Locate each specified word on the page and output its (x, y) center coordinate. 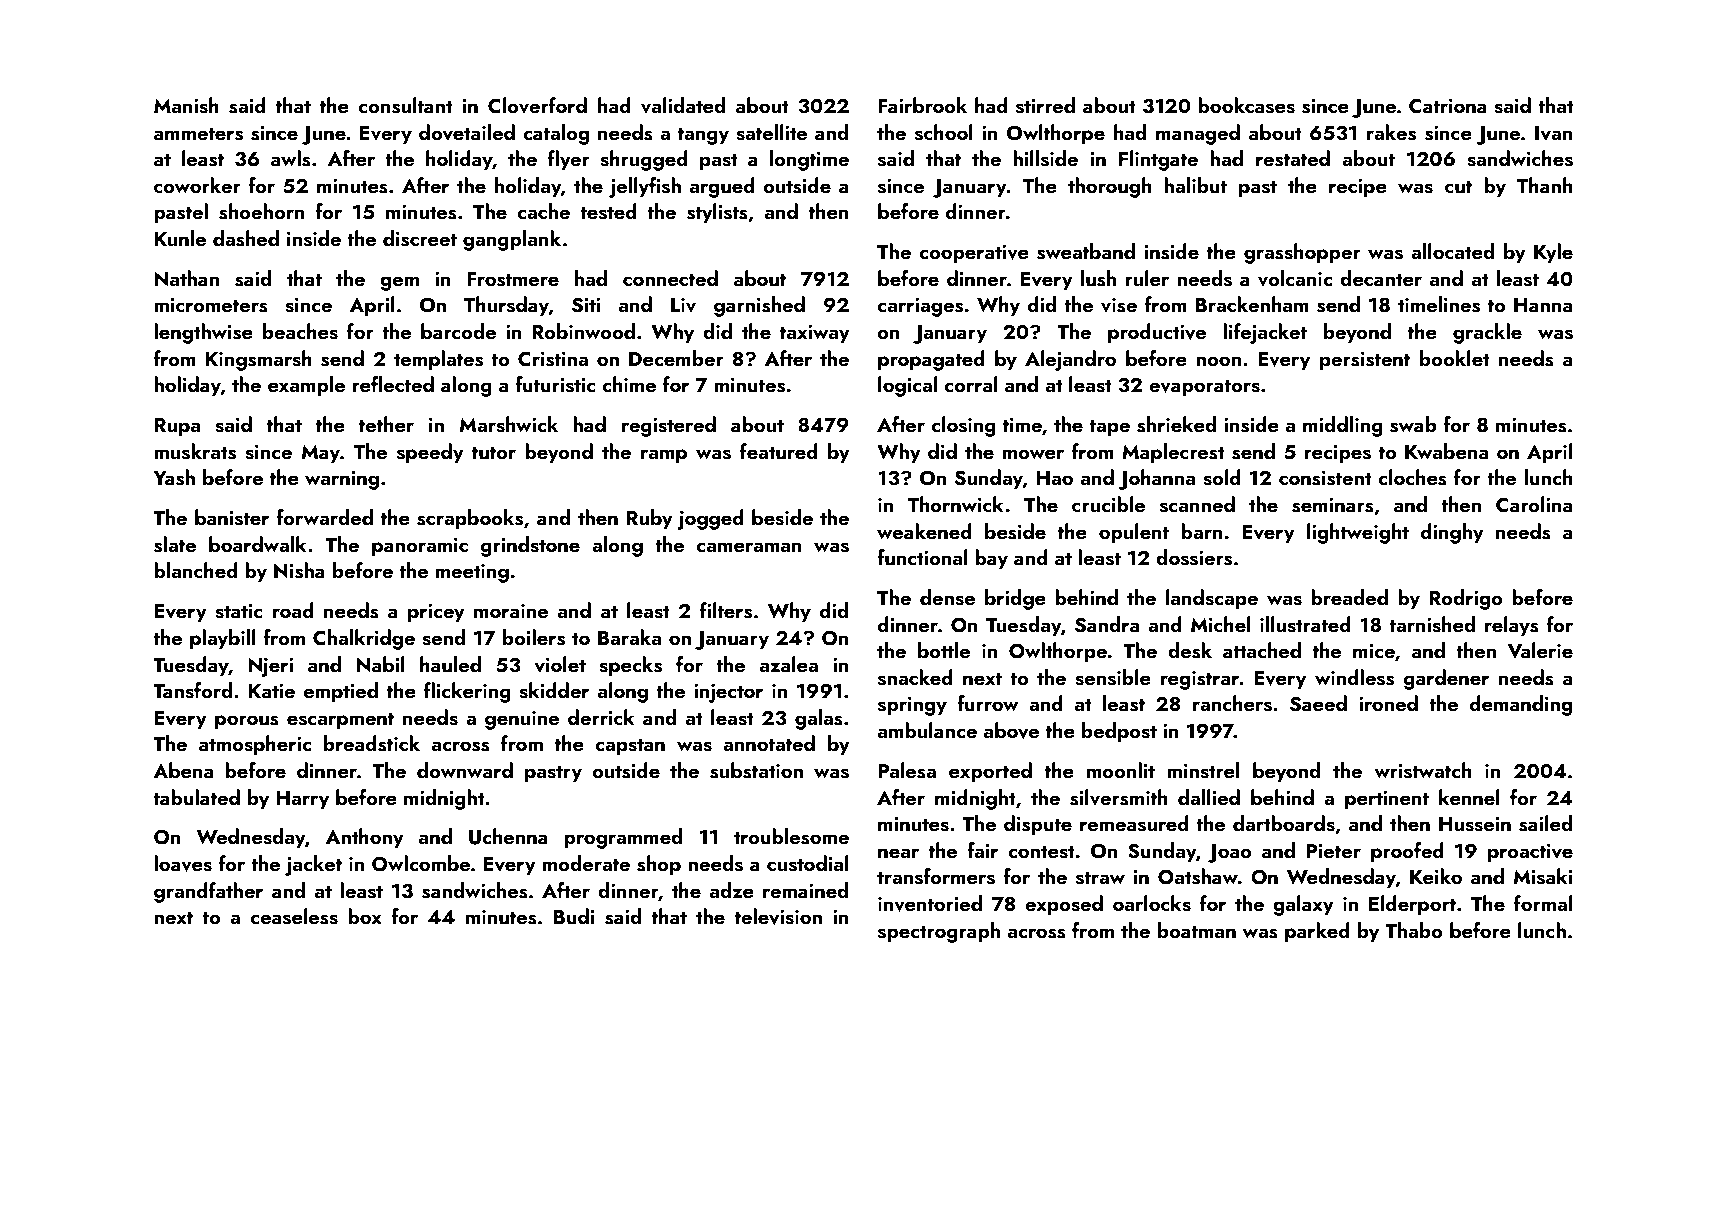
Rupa (177, 427)
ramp (664, 456)
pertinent (1387, 800)
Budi (574, 916)
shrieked (1176, 424)
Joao (1230, 853)
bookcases (1246, 105)
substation (756, 770)
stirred (1045, 105)
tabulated (196, 797)
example (306, 386)
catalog (556, 134)
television (778, 916)
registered (669, 426)
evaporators (1204, 388)
